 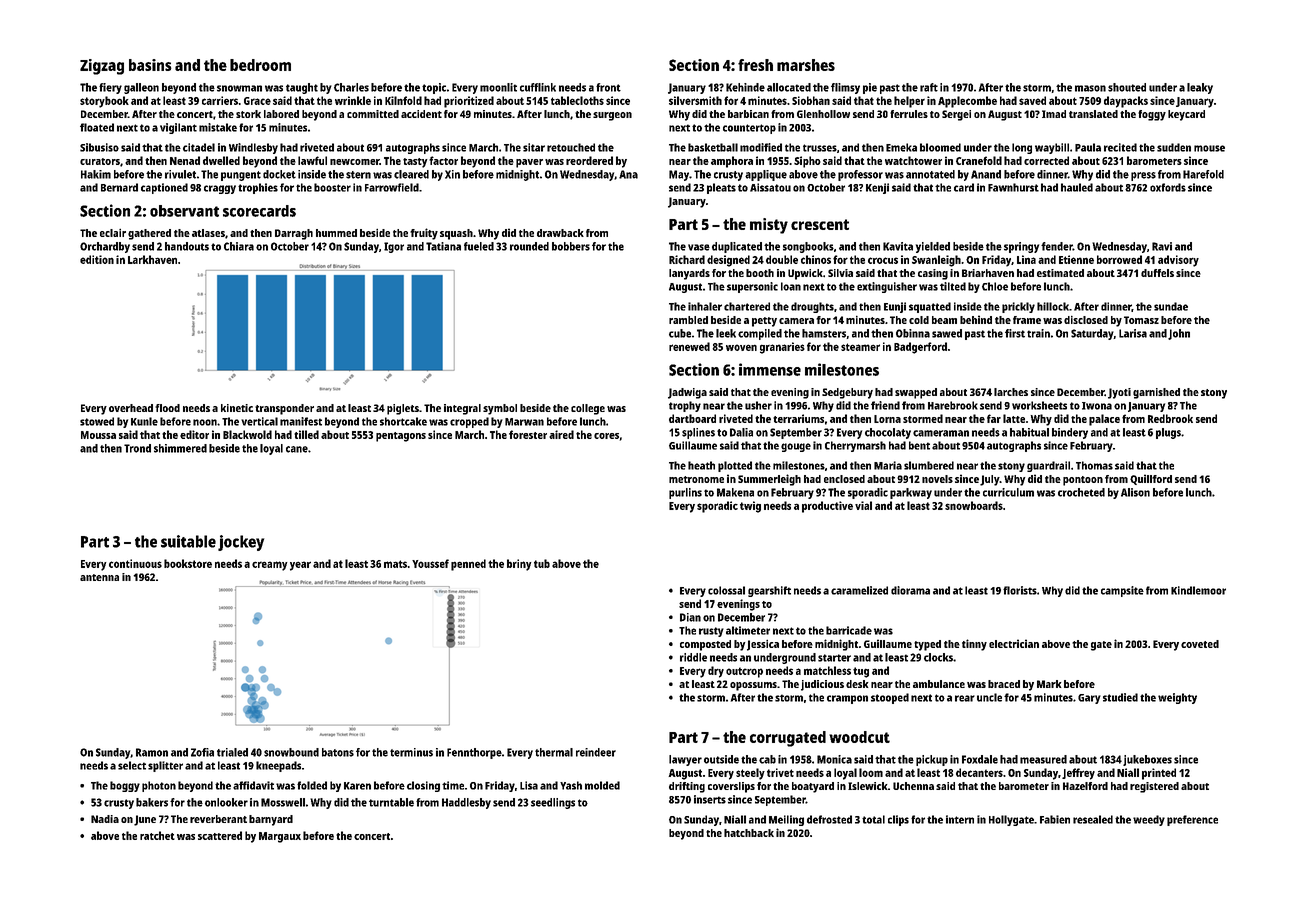 I want to click on basins, so click(x=150, y=65).
